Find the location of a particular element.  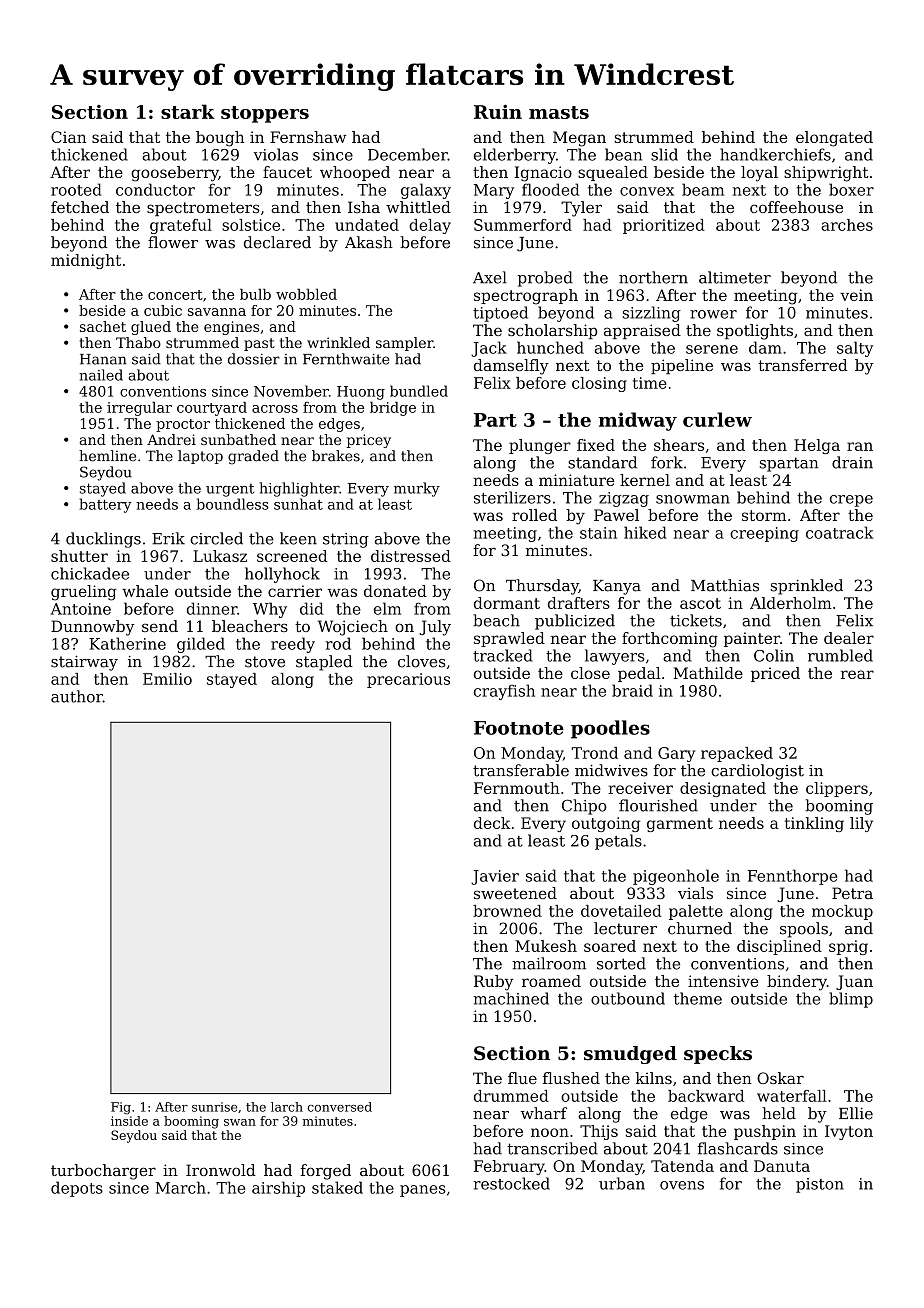

Cian is located at coordinates (69, 137).
